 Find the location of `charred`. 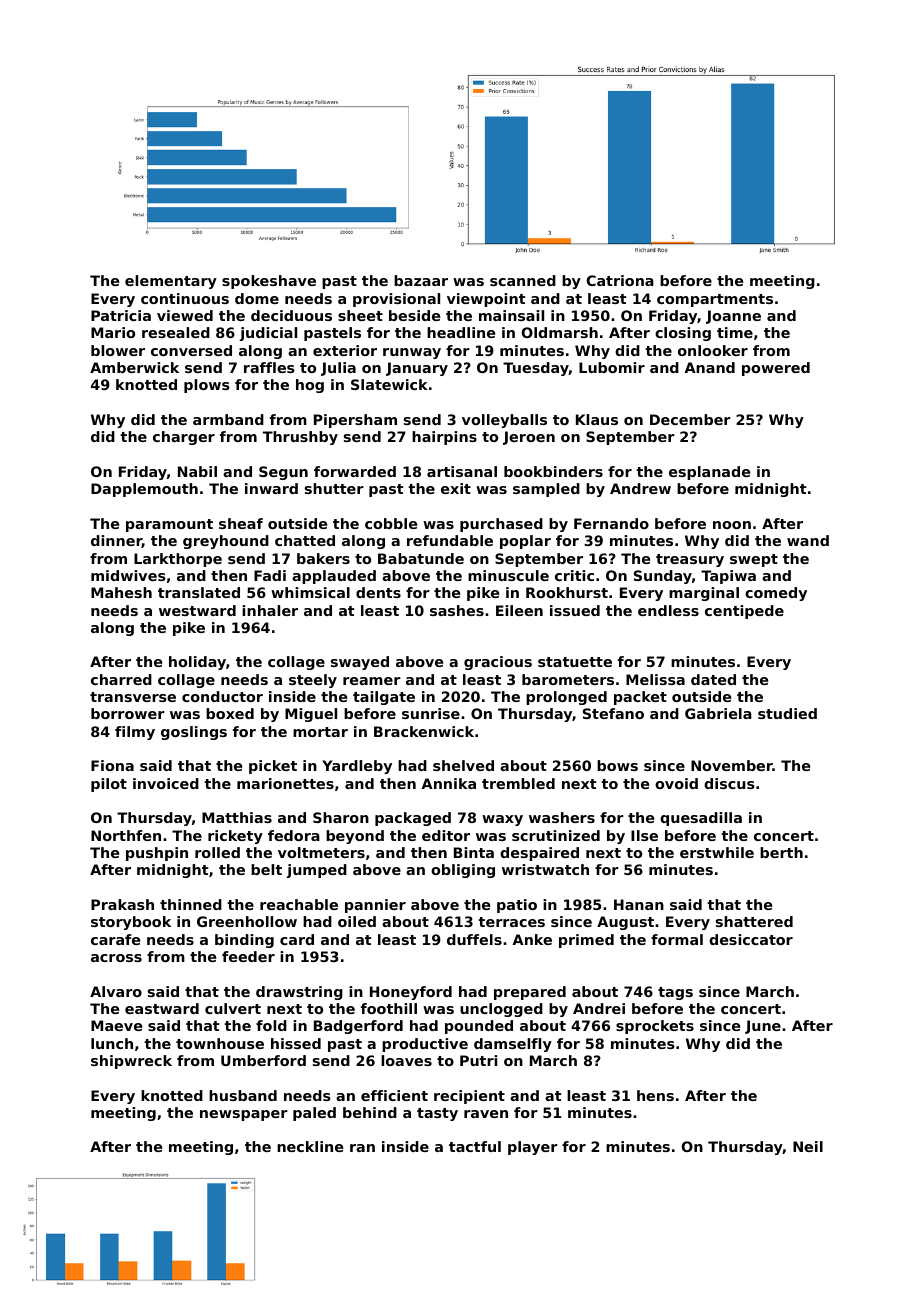

charred is located at coordinates (121, 679).
